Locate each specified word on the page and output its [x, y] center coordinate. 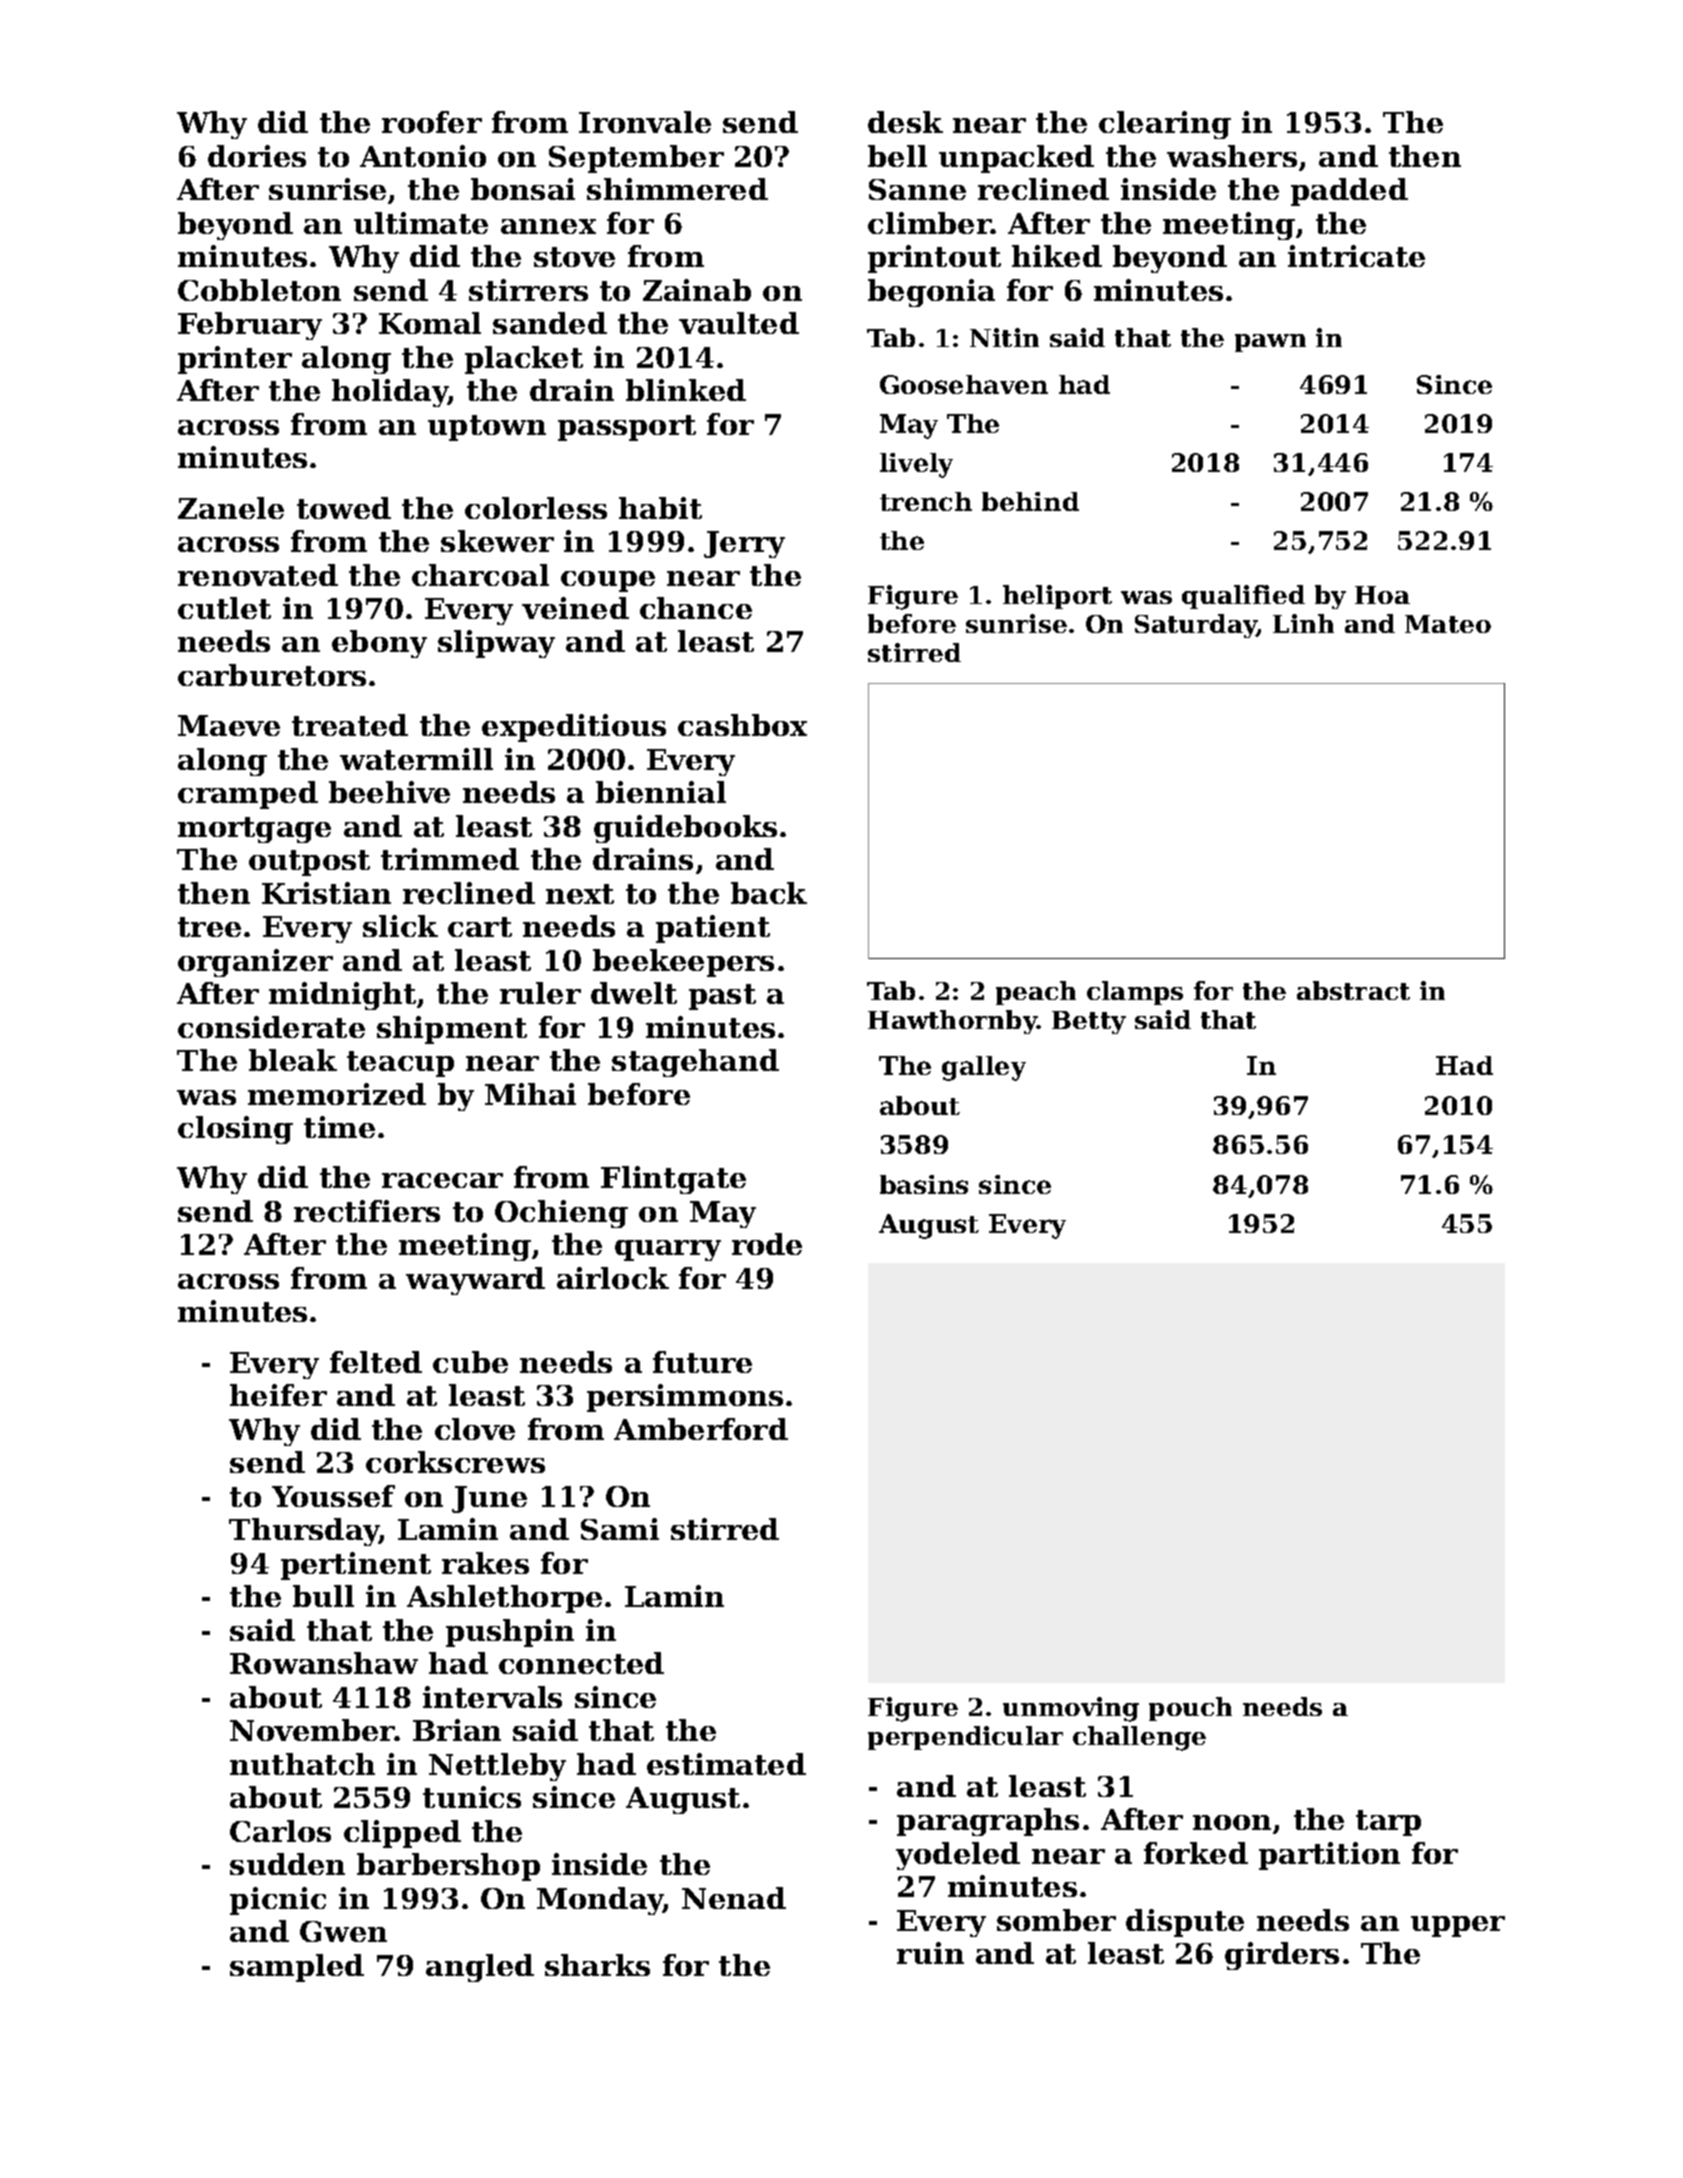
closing [235, 1130]
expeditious [574, 728]
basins [924, 1184]
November [312, 1730]
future [702, 1362]
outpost [309, 863]
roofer [432, 122]
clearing [1165, 125]
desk [905, 122]
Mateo [1448, 624]
